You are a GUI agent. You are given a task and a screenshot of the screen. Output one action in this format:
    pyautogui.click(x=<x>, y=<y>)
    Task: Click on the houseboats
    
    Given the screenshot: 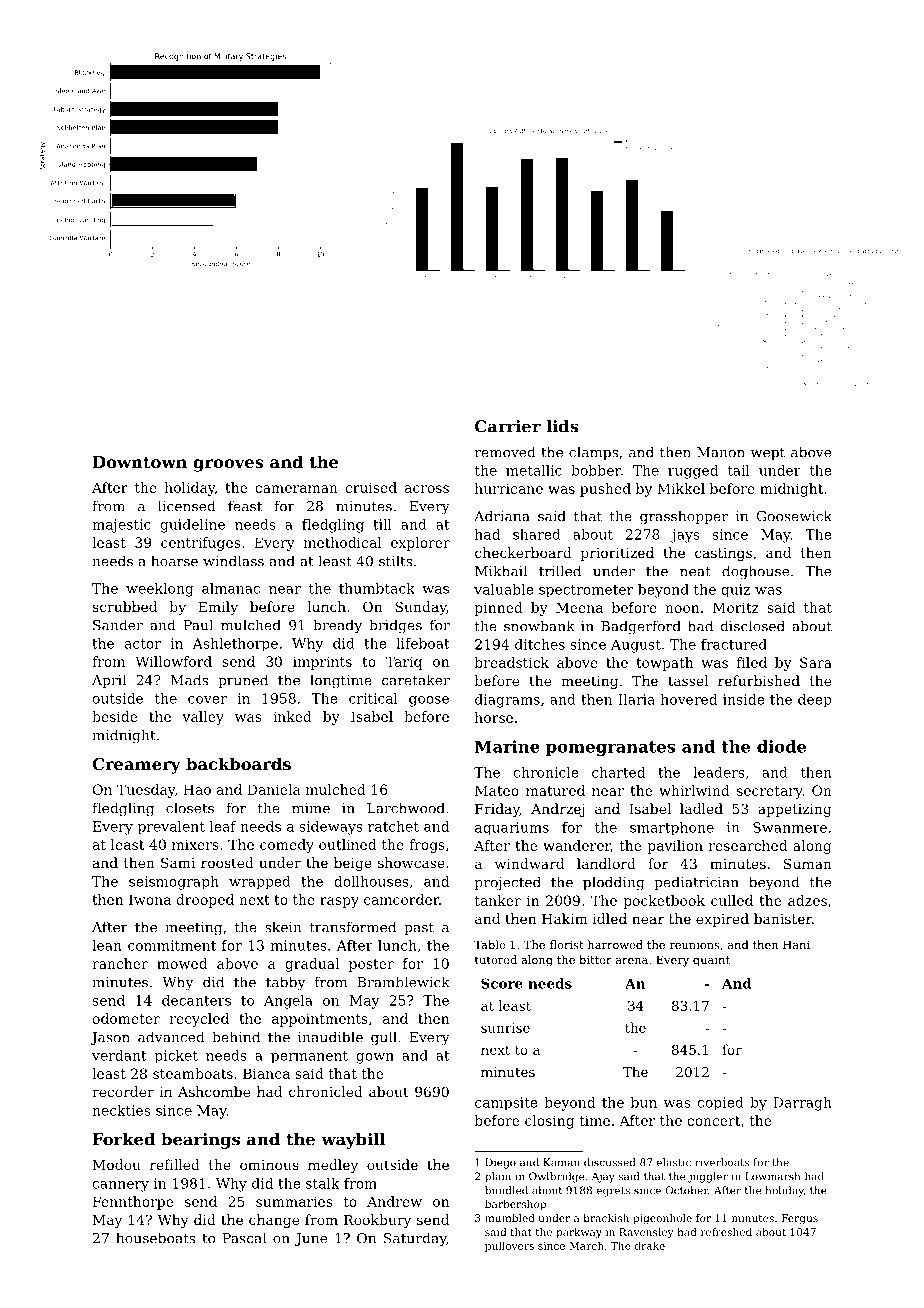 What is the action you would take?
    pyautogui.click(x=155, y=1238)
